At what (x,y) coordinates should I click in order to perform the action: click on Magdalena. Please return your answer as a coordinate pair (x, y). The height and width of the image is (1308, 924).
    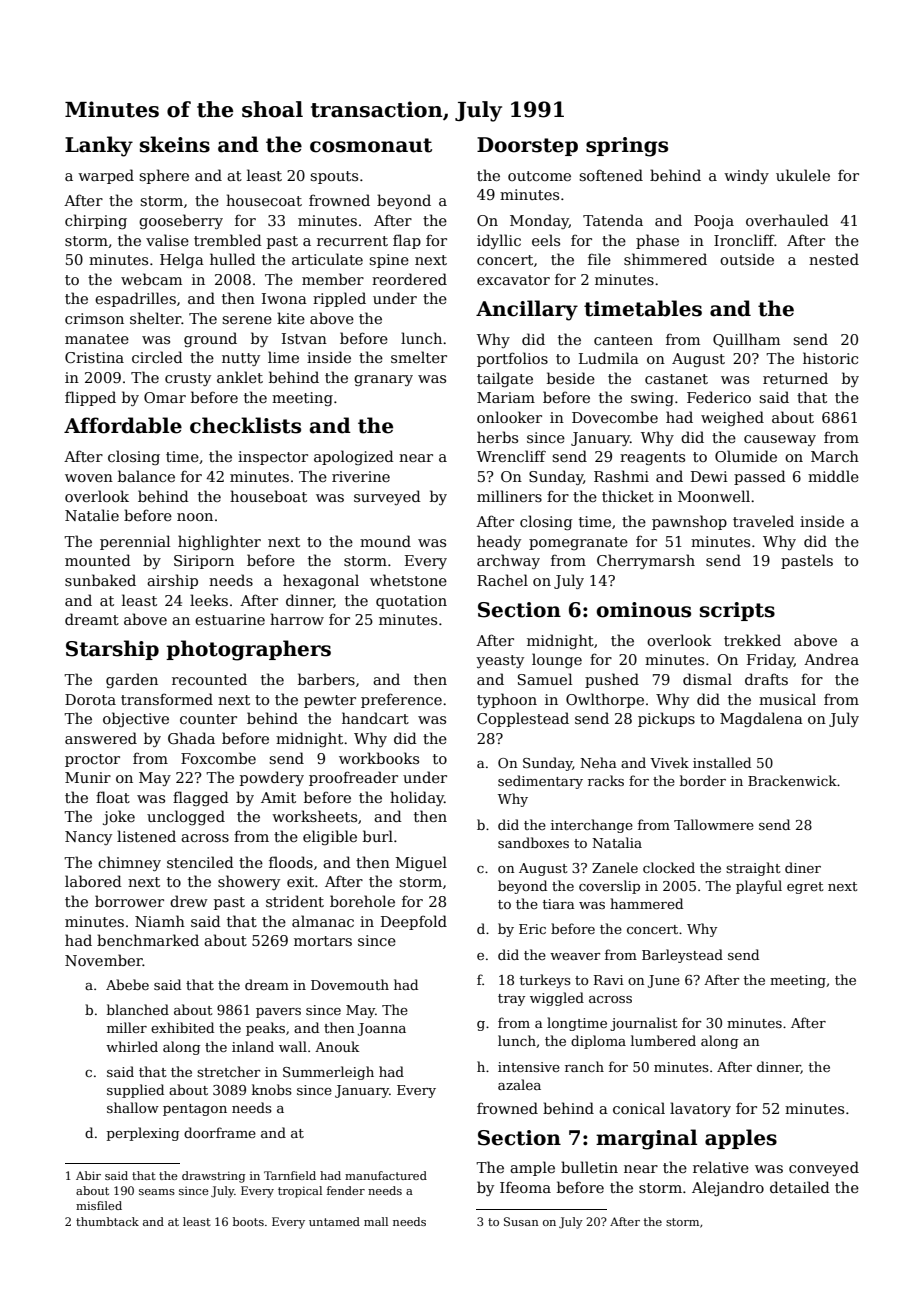
    Looking at the image, I should click on (761, 719).
